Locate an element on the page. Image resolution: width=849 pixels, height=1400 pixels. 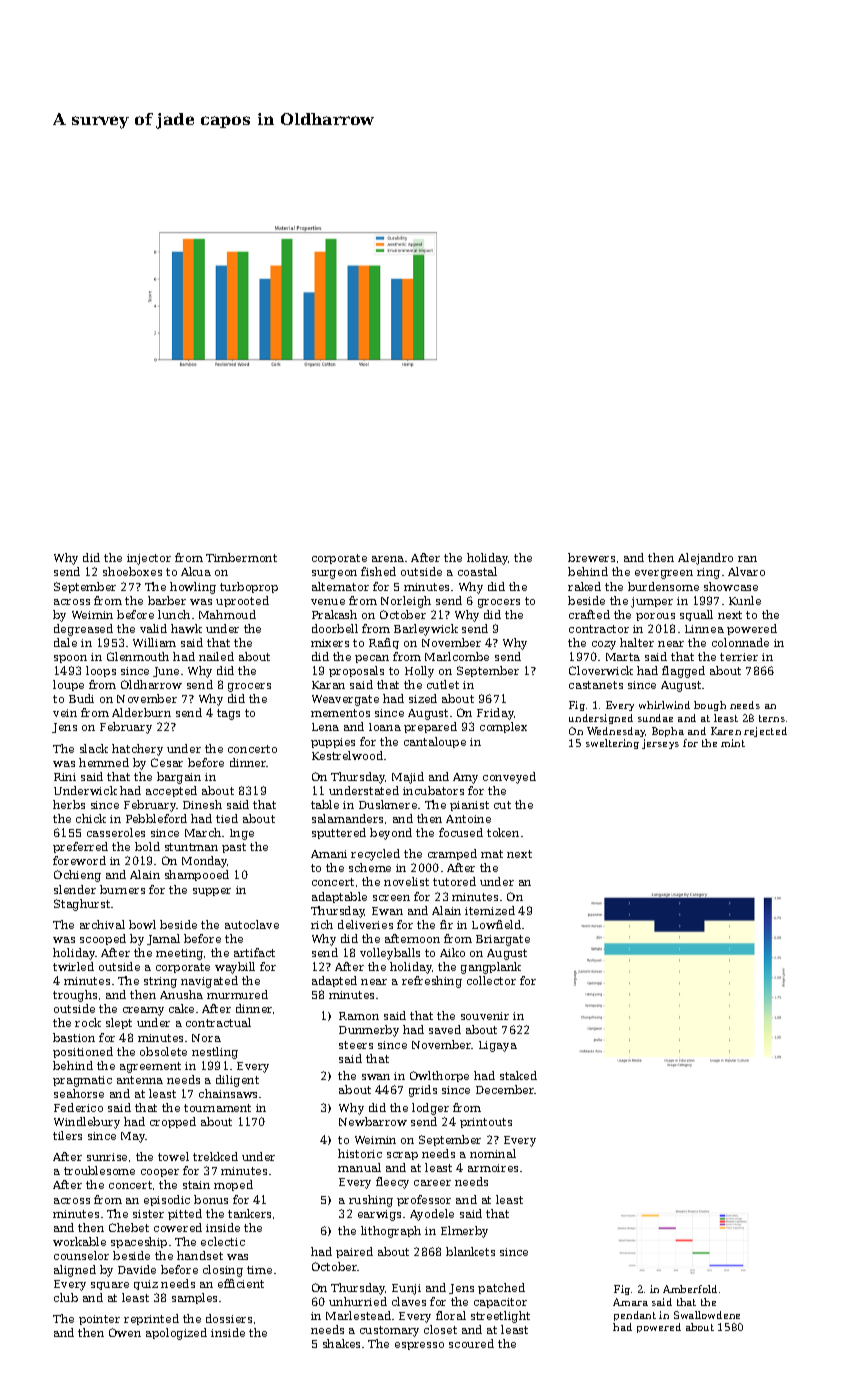
slender is located at coordinates (75, 889).
